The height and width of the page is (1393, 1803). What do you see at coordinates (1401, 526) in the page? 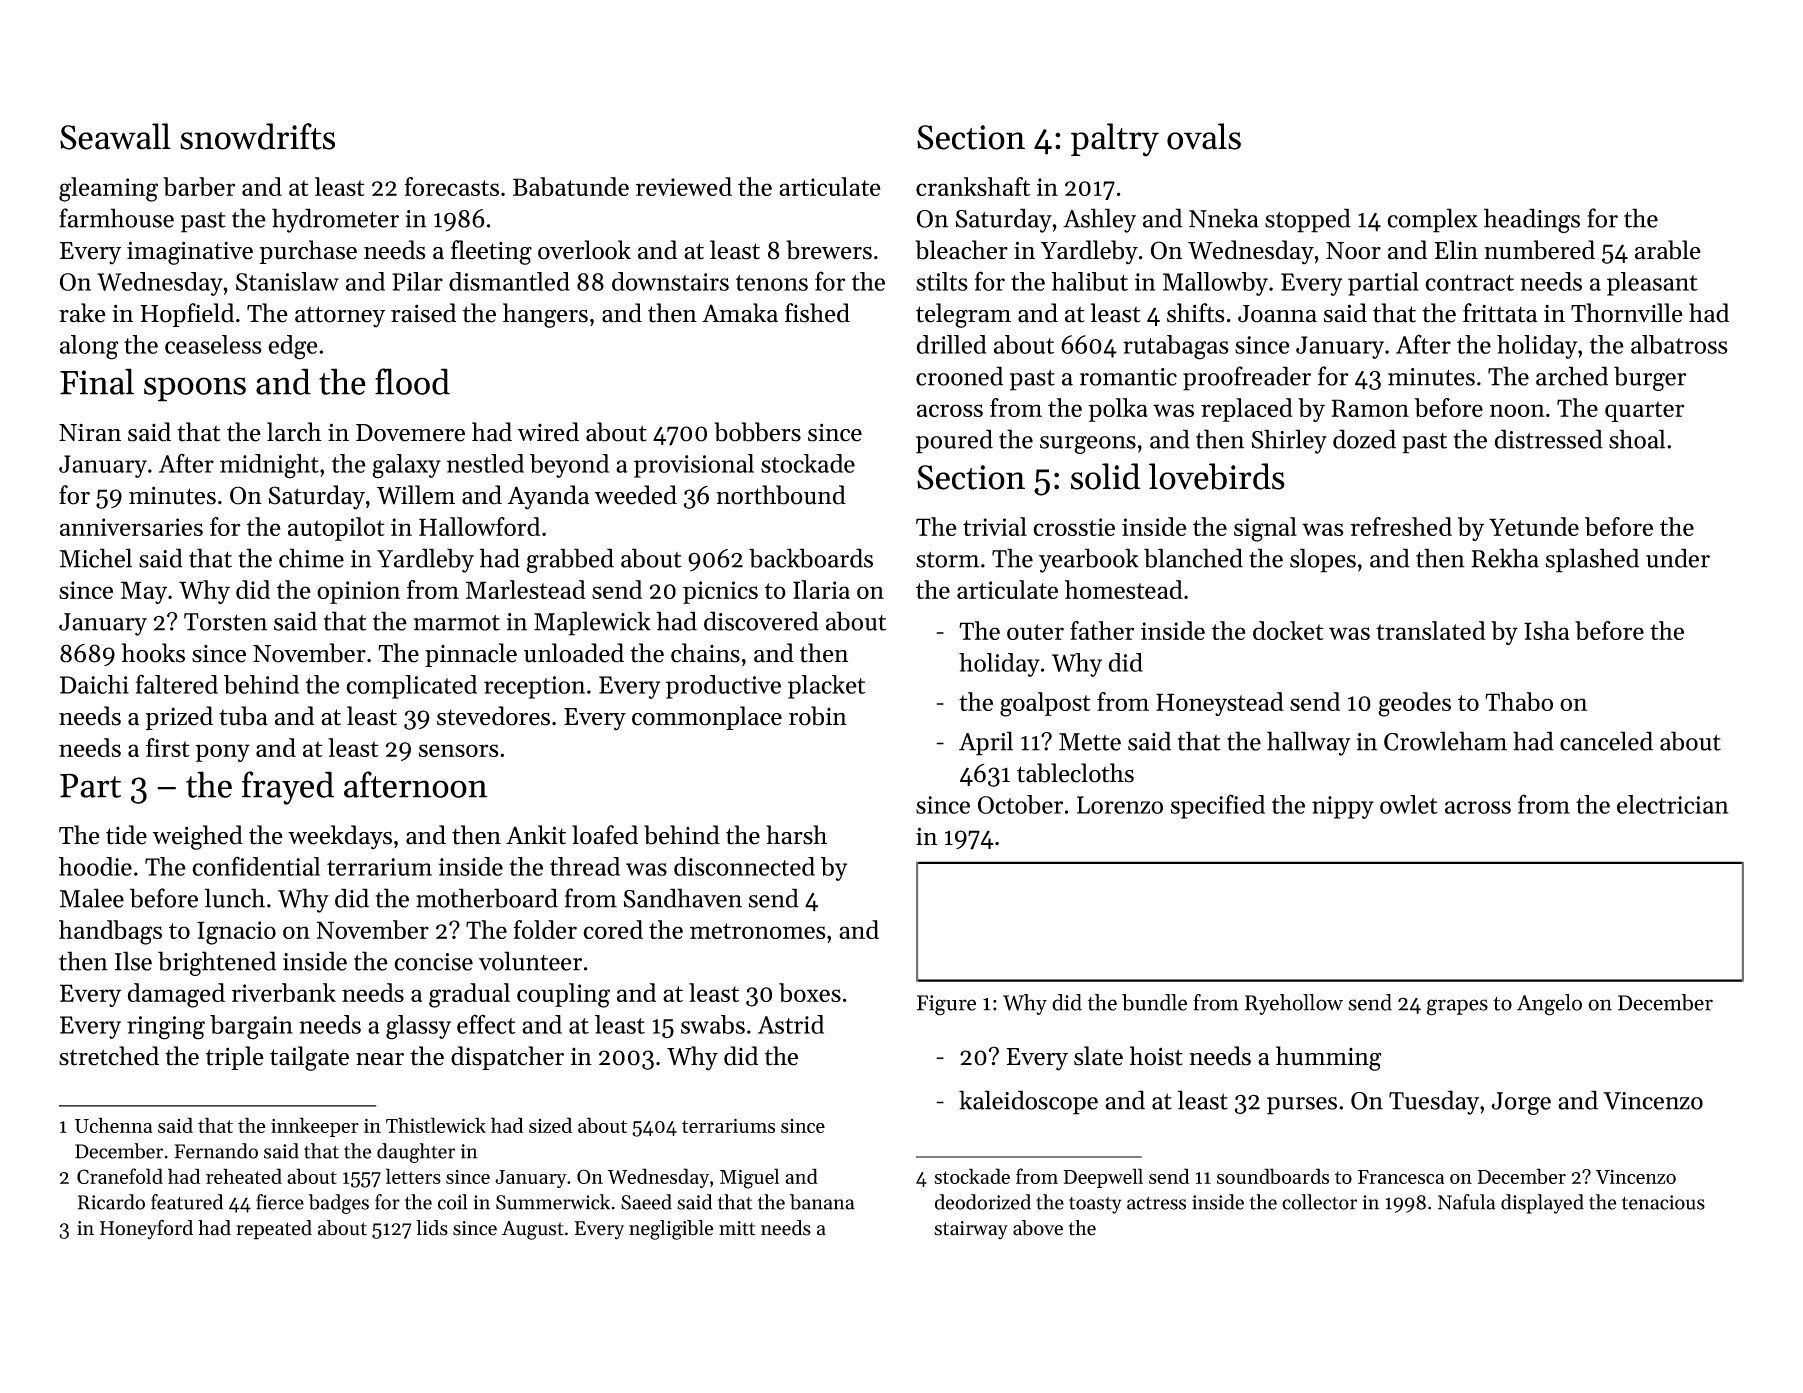
I see `refreshed` at bounding box center [1401, 526].
